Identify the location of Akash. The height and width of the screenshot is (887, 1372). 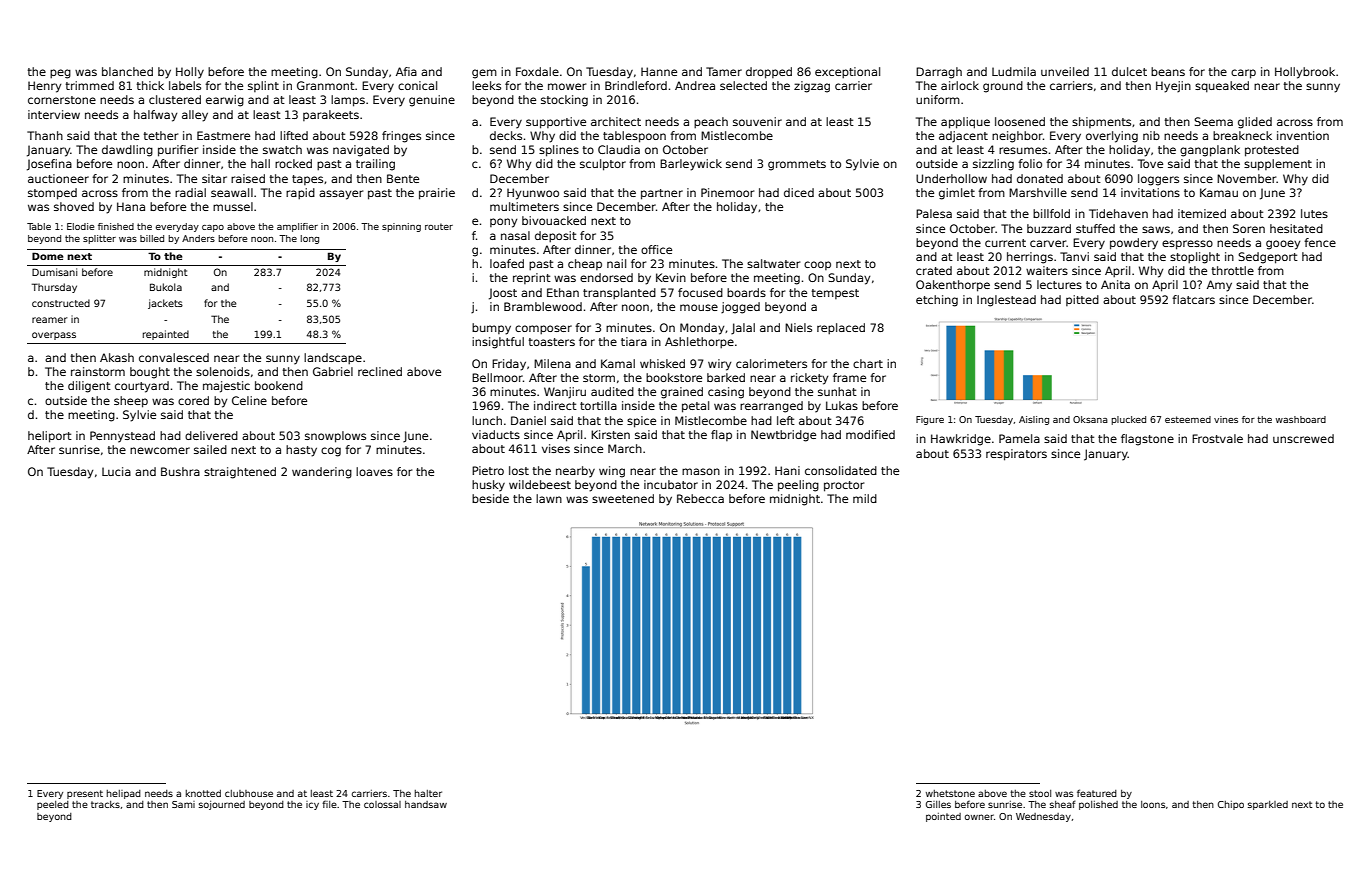
(117, 357).
